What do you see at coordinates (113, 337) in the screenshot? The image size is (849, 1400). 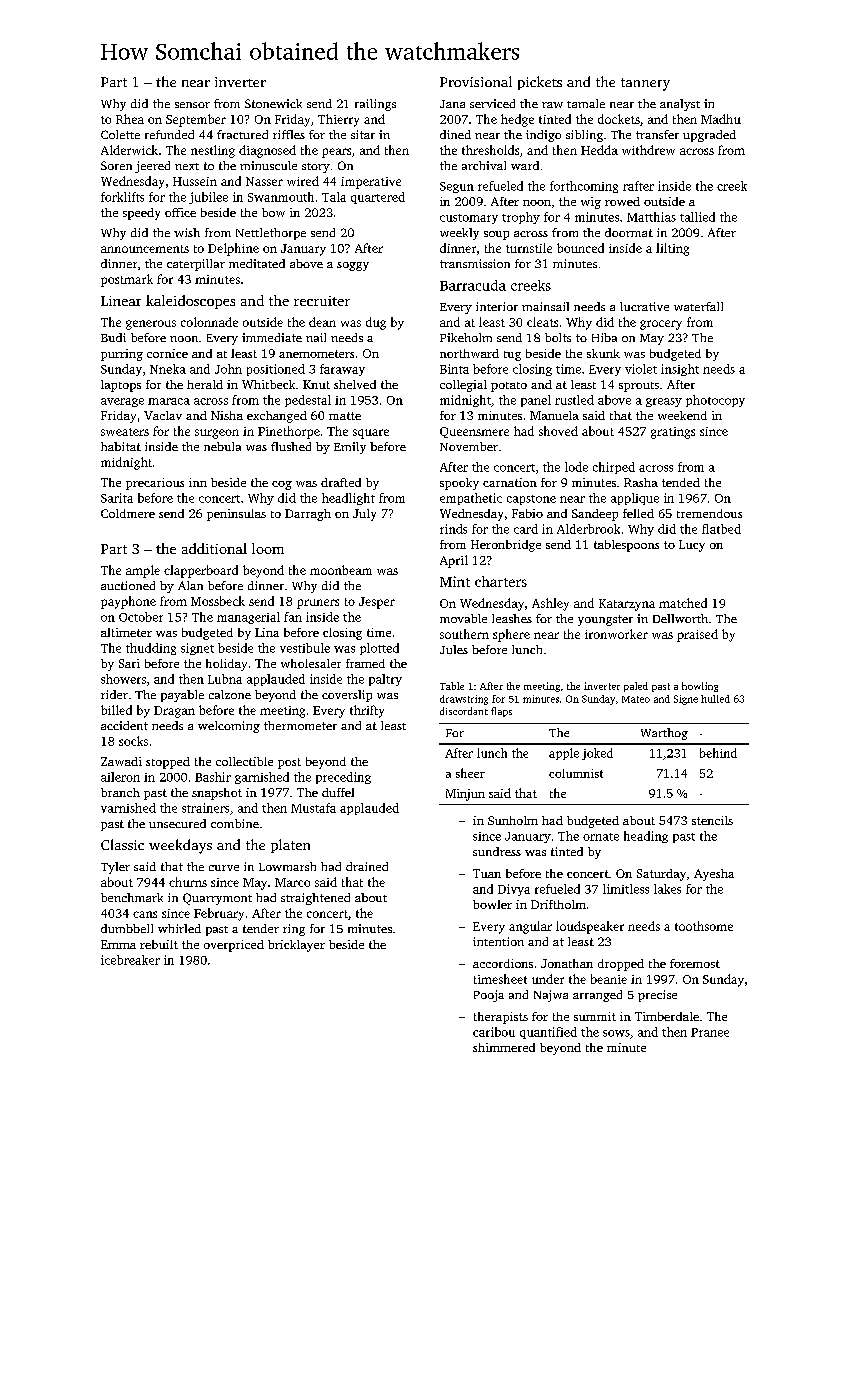 I see `Budi` at bounding box center [113, 337].
